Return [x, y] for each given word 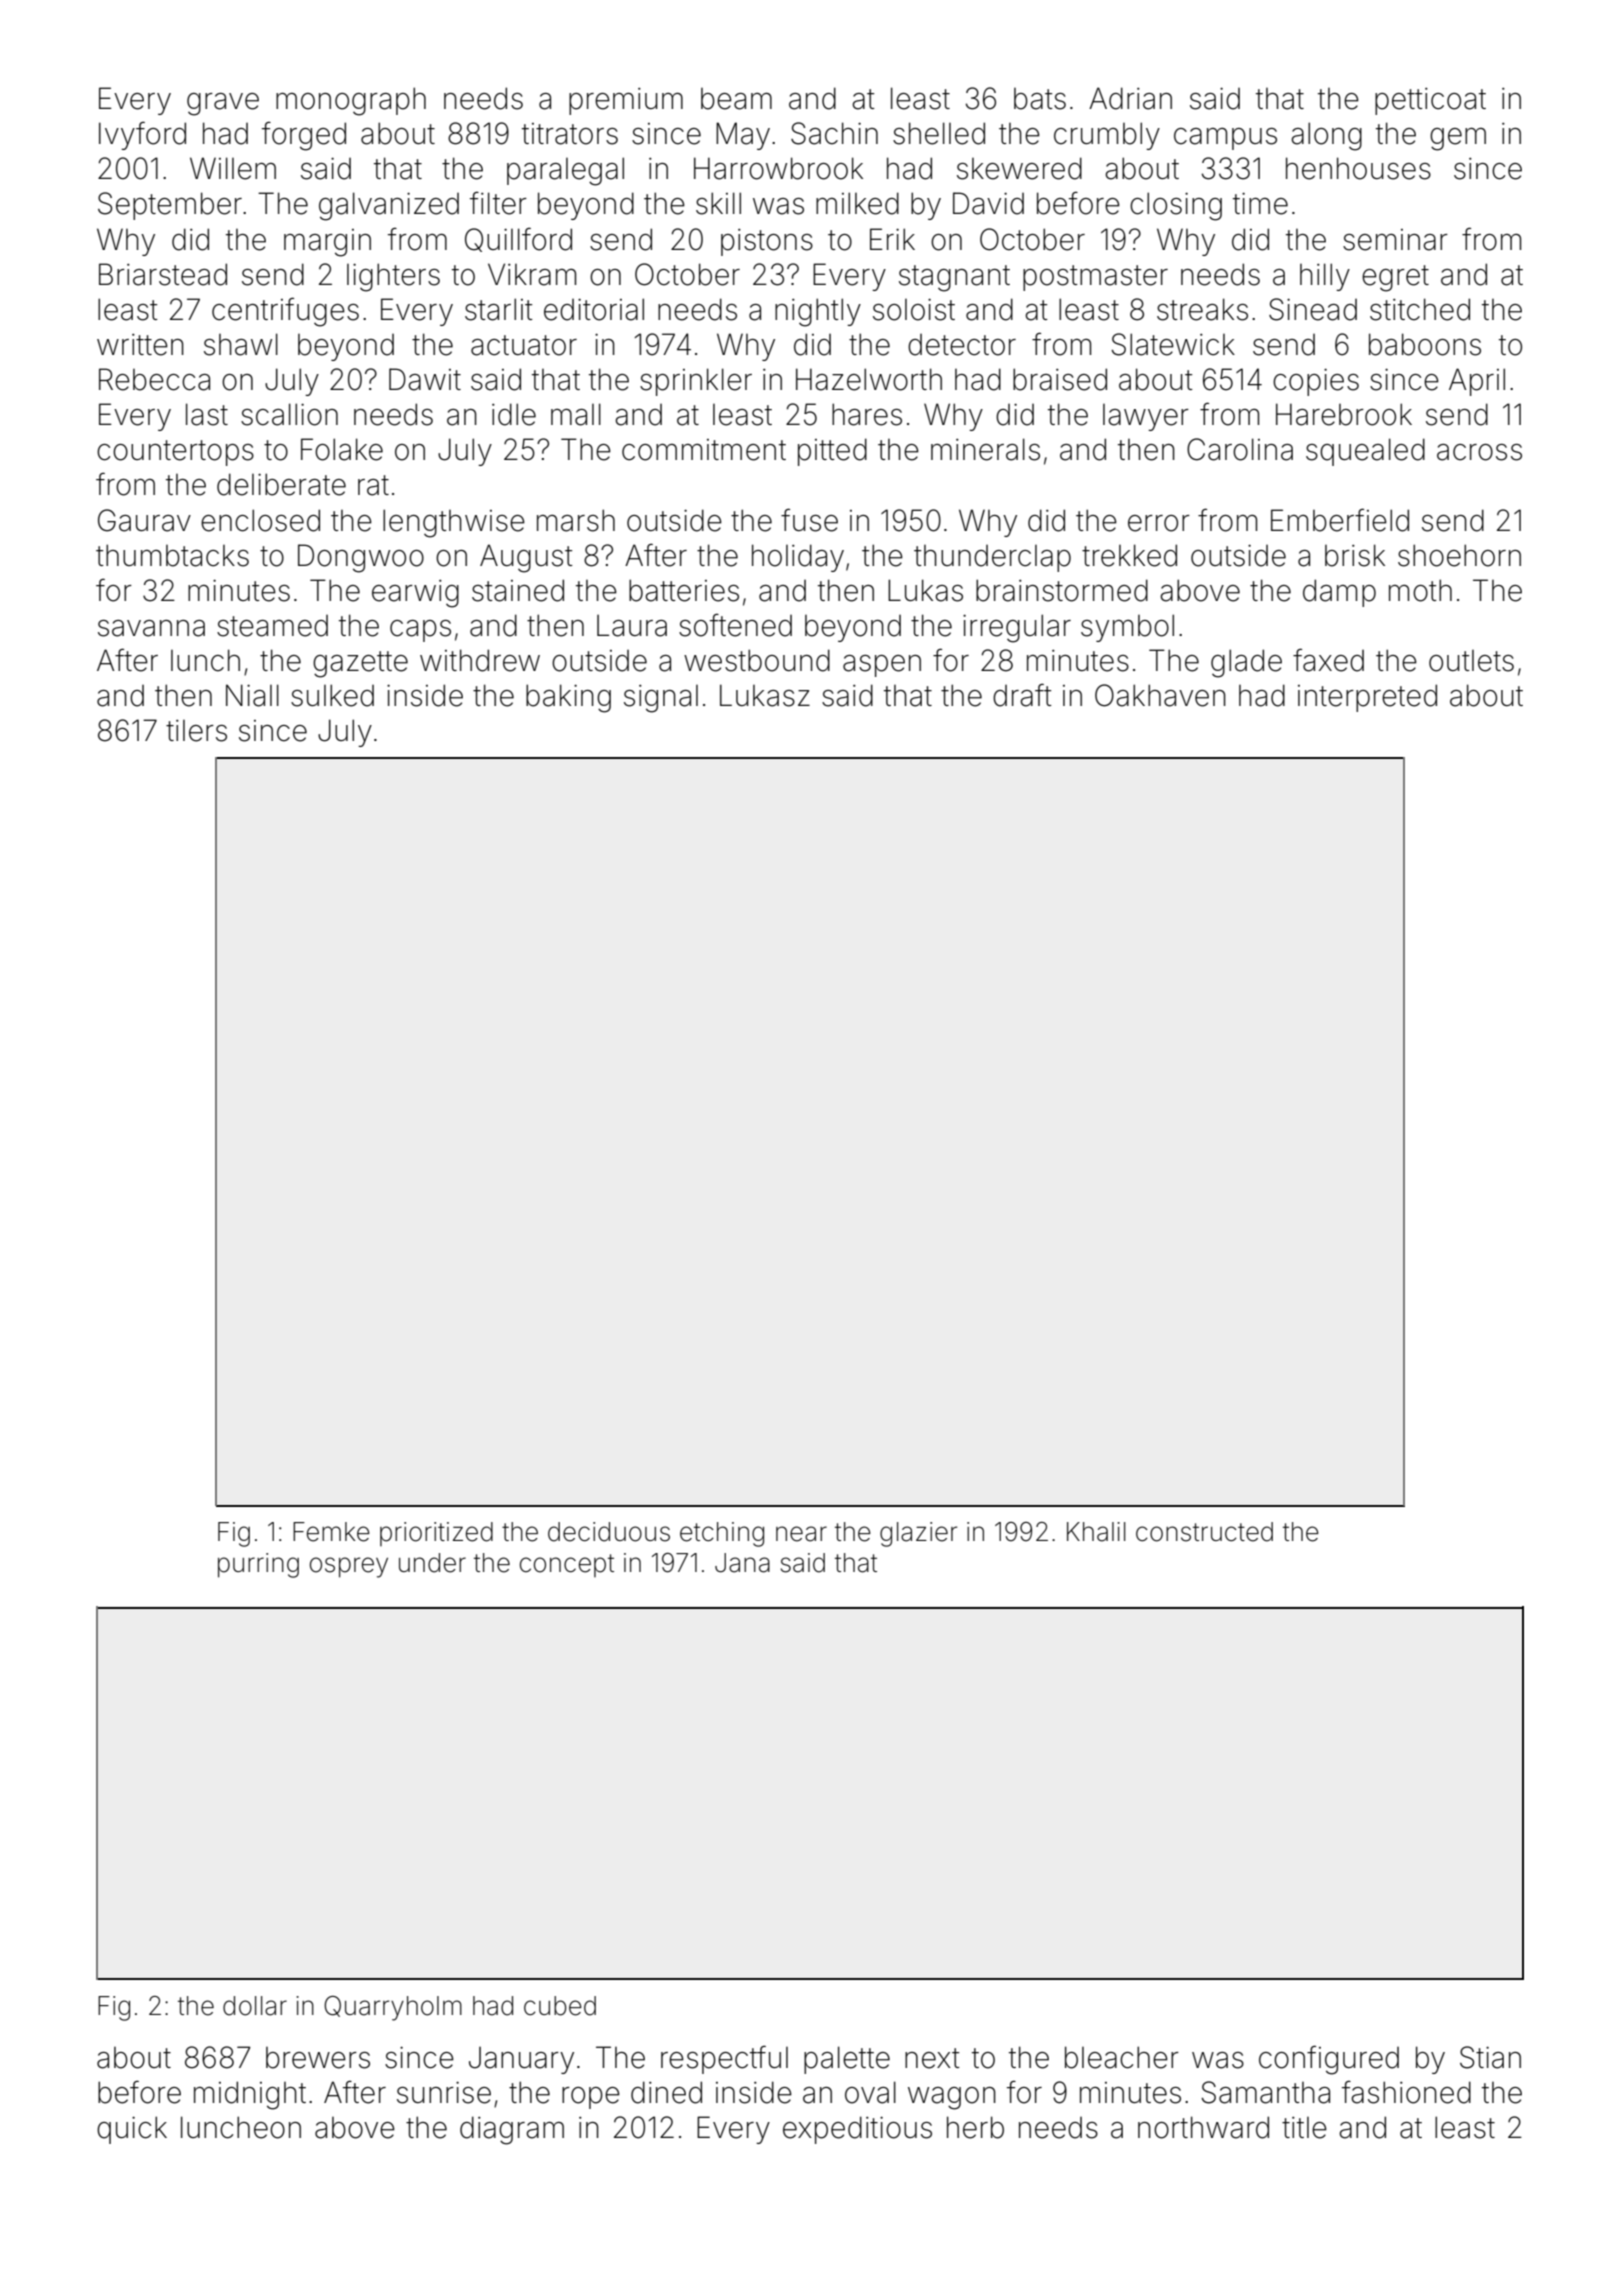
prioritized [436, 1534]
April [1477, 382]
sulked [332, 695]
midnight [250, 2095]
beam [736, 99]
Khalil [1096, 1532]
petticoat [1430, 101]
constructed [1204, 1532]
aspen [882, 666]
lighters [393, 277]
